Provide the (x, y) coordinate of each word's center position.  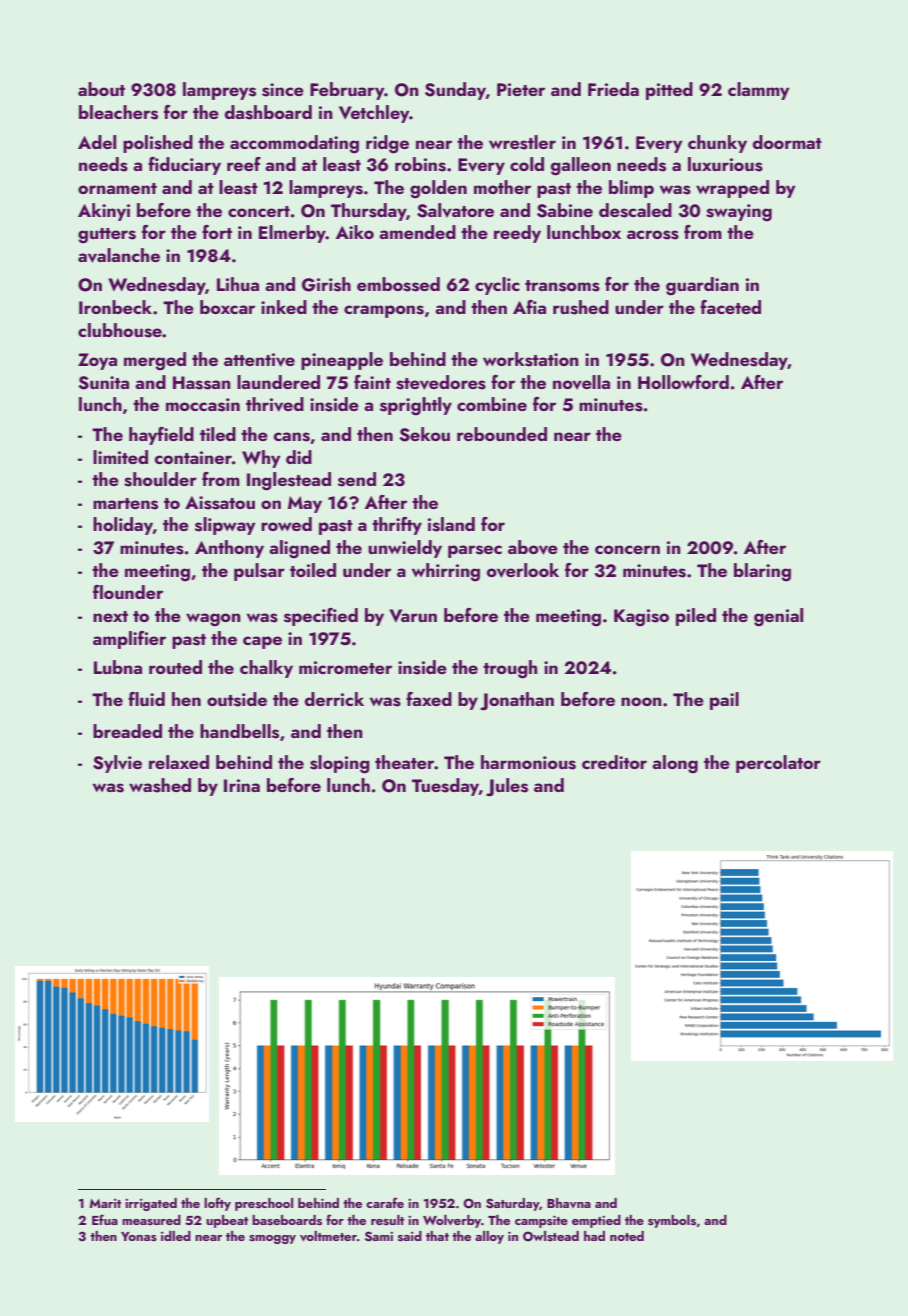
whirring (446, 572)
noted (627, 1236)
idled (176, 1236)
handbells (239, 731)
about (101, 89)
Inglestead (289, 481)
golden (438, 189)
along (675, 764)
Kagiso (641, 618)
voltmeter (328, 1236)
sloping (340, 764)
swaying (739, 213)
